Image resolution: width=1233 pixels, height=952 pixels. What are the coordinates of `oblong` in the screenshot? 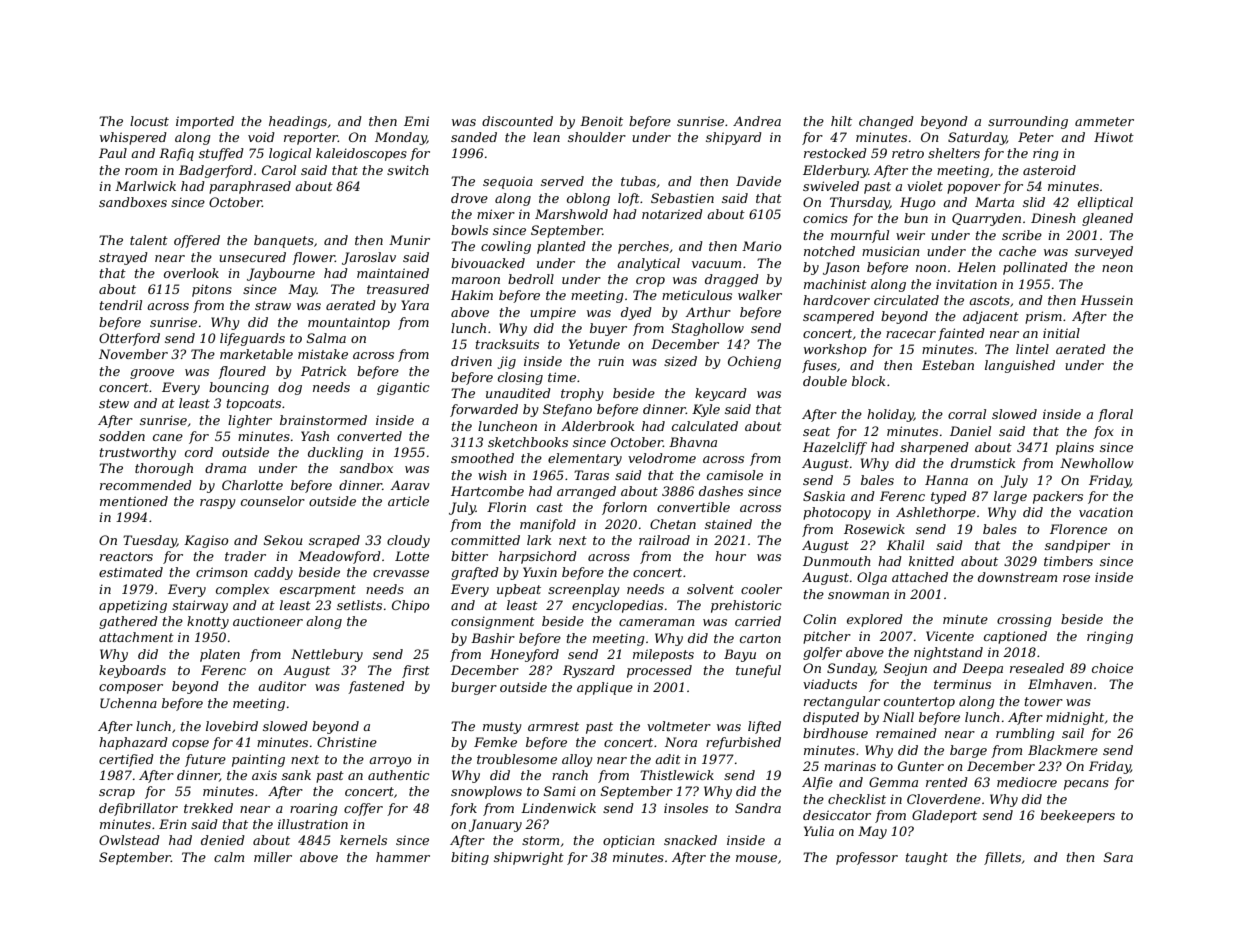 It's located at (588, 199).
